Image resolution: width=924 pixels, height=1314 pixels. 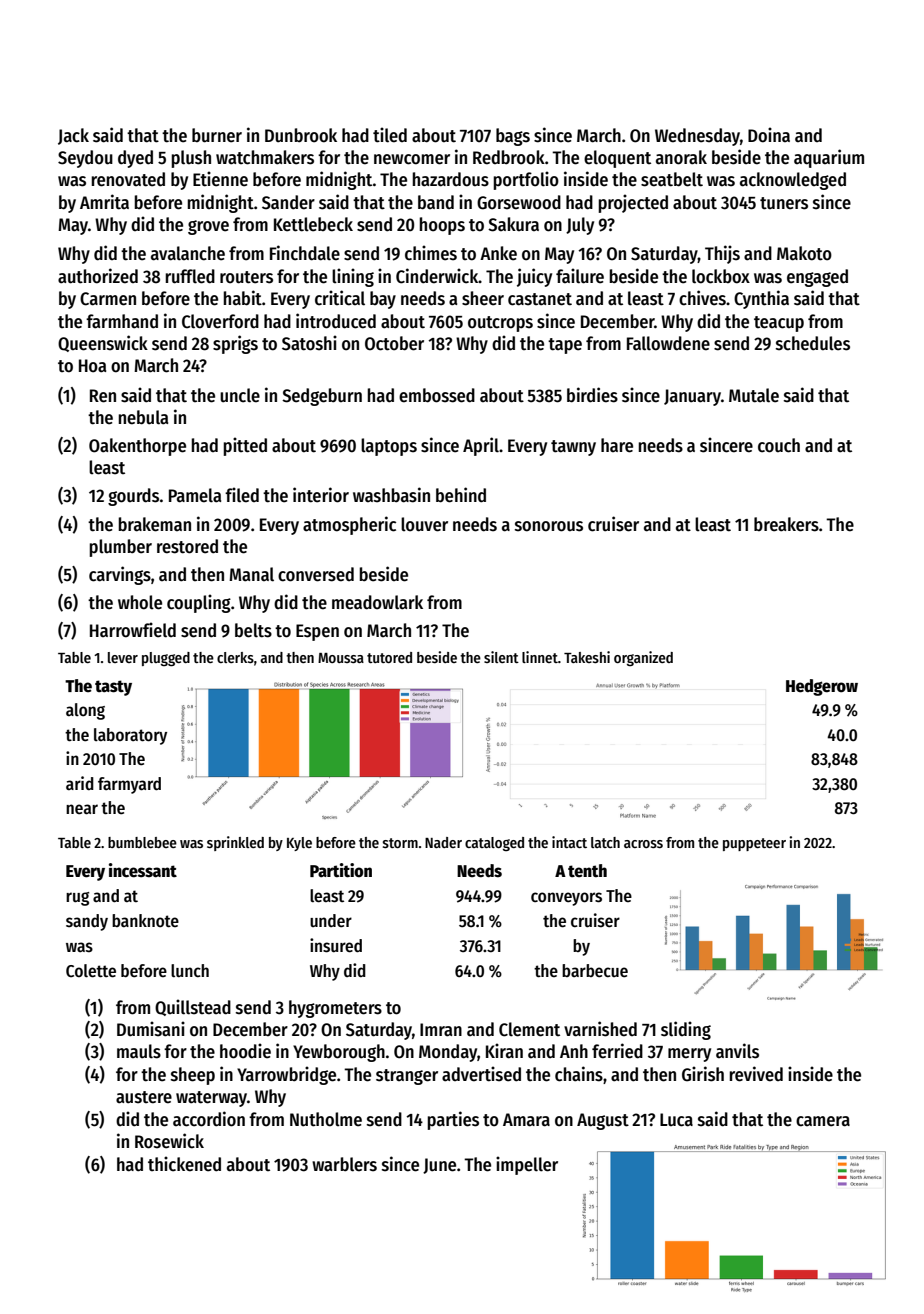 What do you see at coordinates (73, 136) in the screenshot?
I see `Jack` at bounding box center [73, 136].
